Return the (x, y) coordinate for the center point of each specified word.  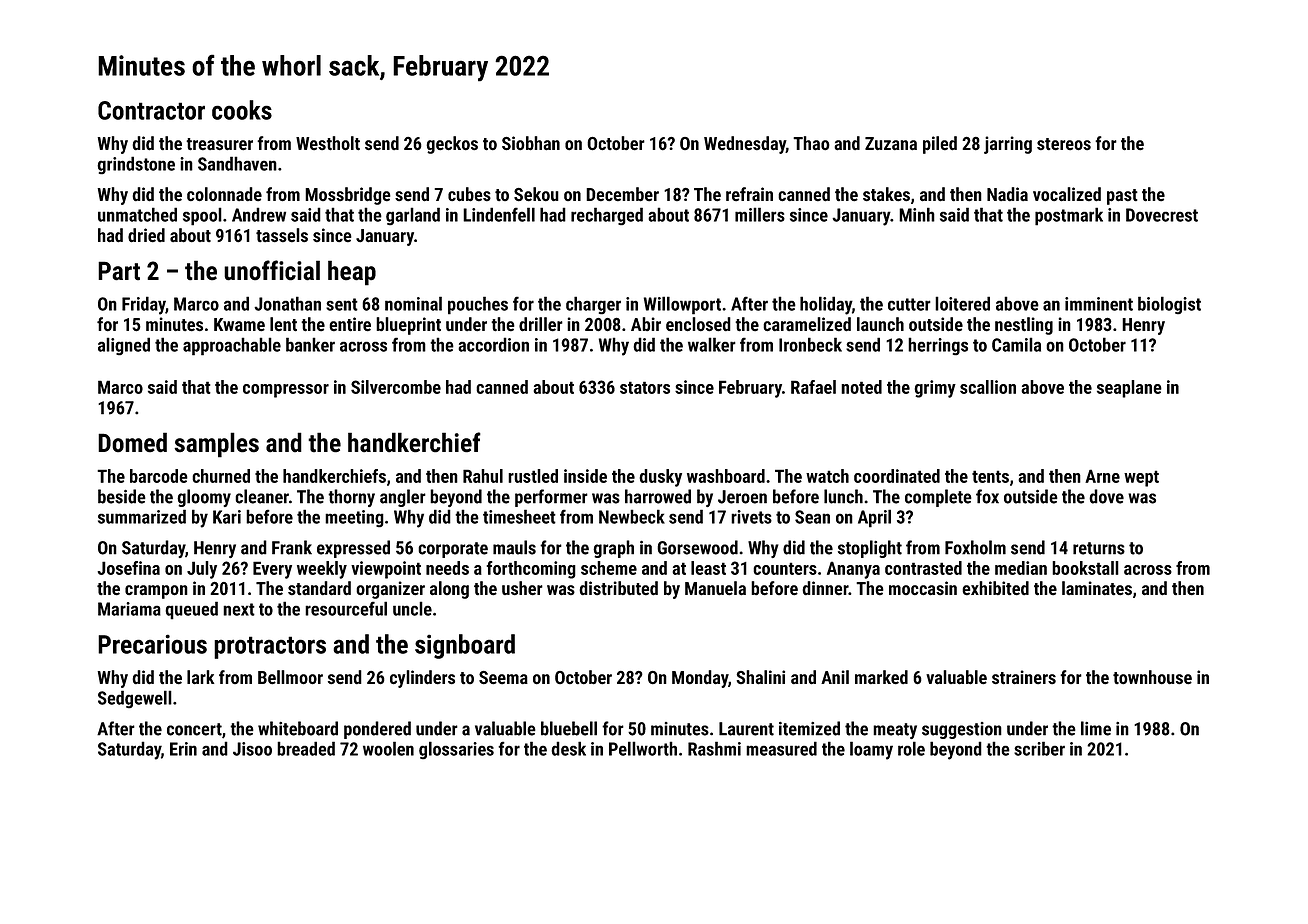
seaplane (1129, 389)
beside (122, 496)
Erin (183, 749)
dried (146, 235)
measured (781, 748)
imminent (1099, 304)
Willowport (682, 305)
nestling (1024, 326)
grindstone (136, 165)
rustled (533, 476)
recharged (607, 216)
